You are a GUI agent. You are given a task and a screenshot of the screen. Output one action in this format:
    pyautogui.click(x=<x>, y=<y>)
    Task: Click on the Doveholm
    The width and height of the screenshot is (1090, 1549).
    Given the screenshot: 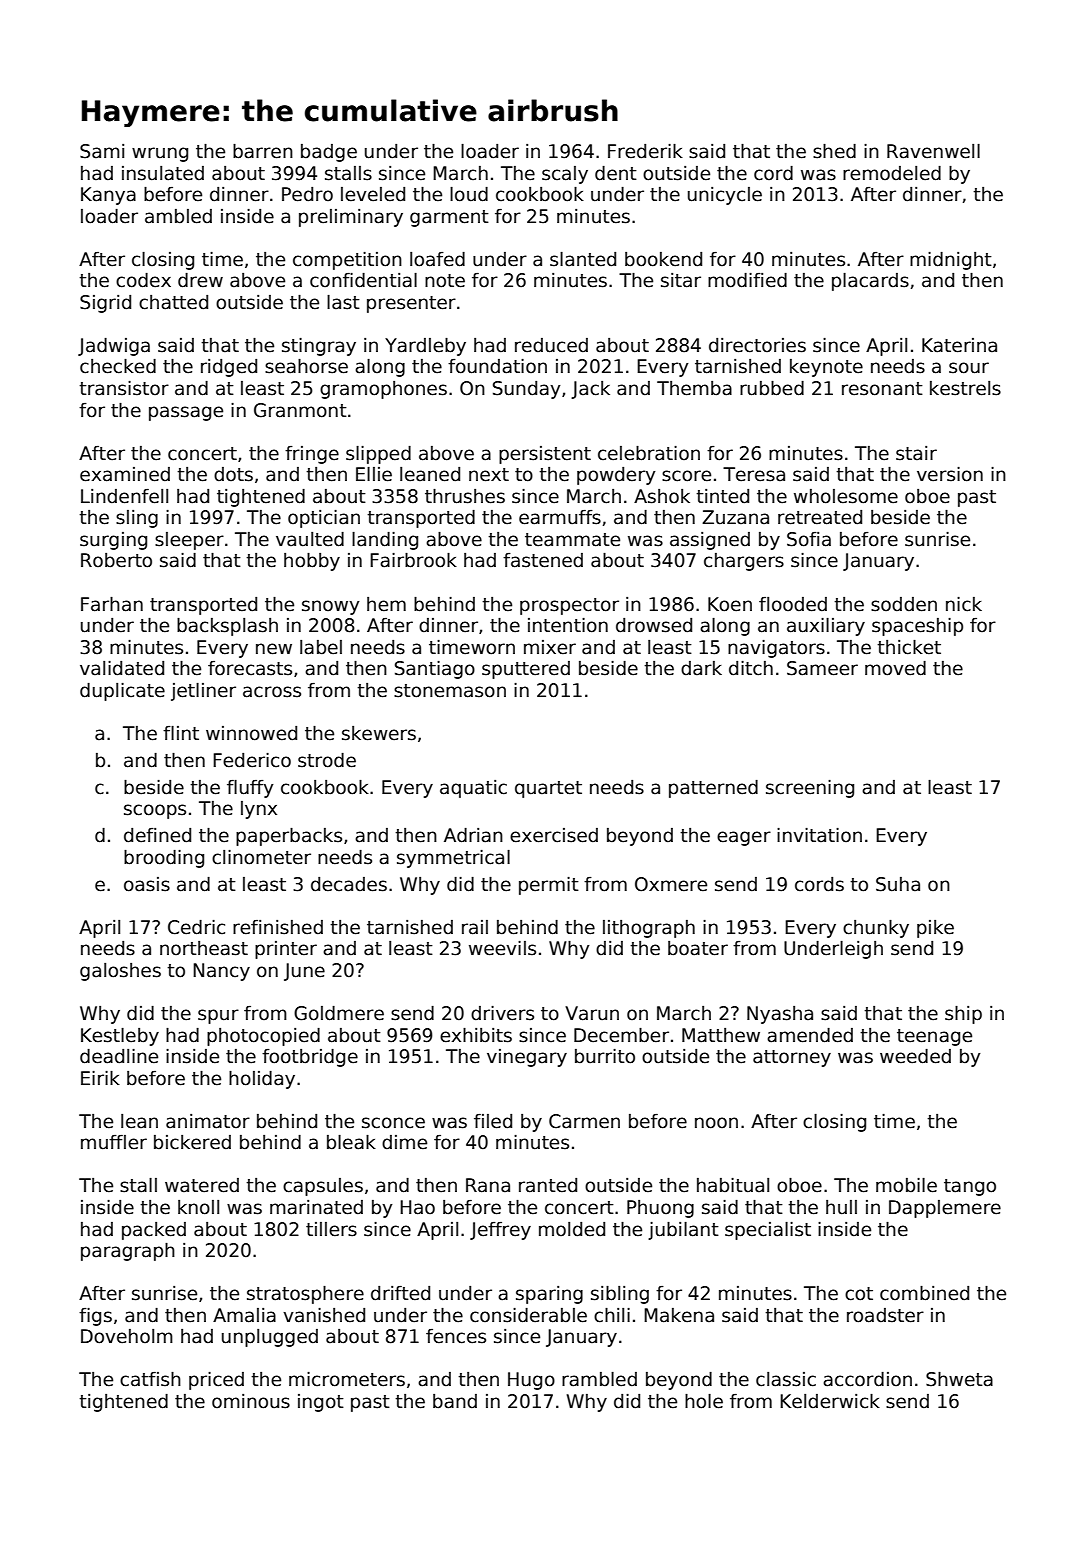 What is the action you would take?
    pyautogui.click(x=127, y=1336)
